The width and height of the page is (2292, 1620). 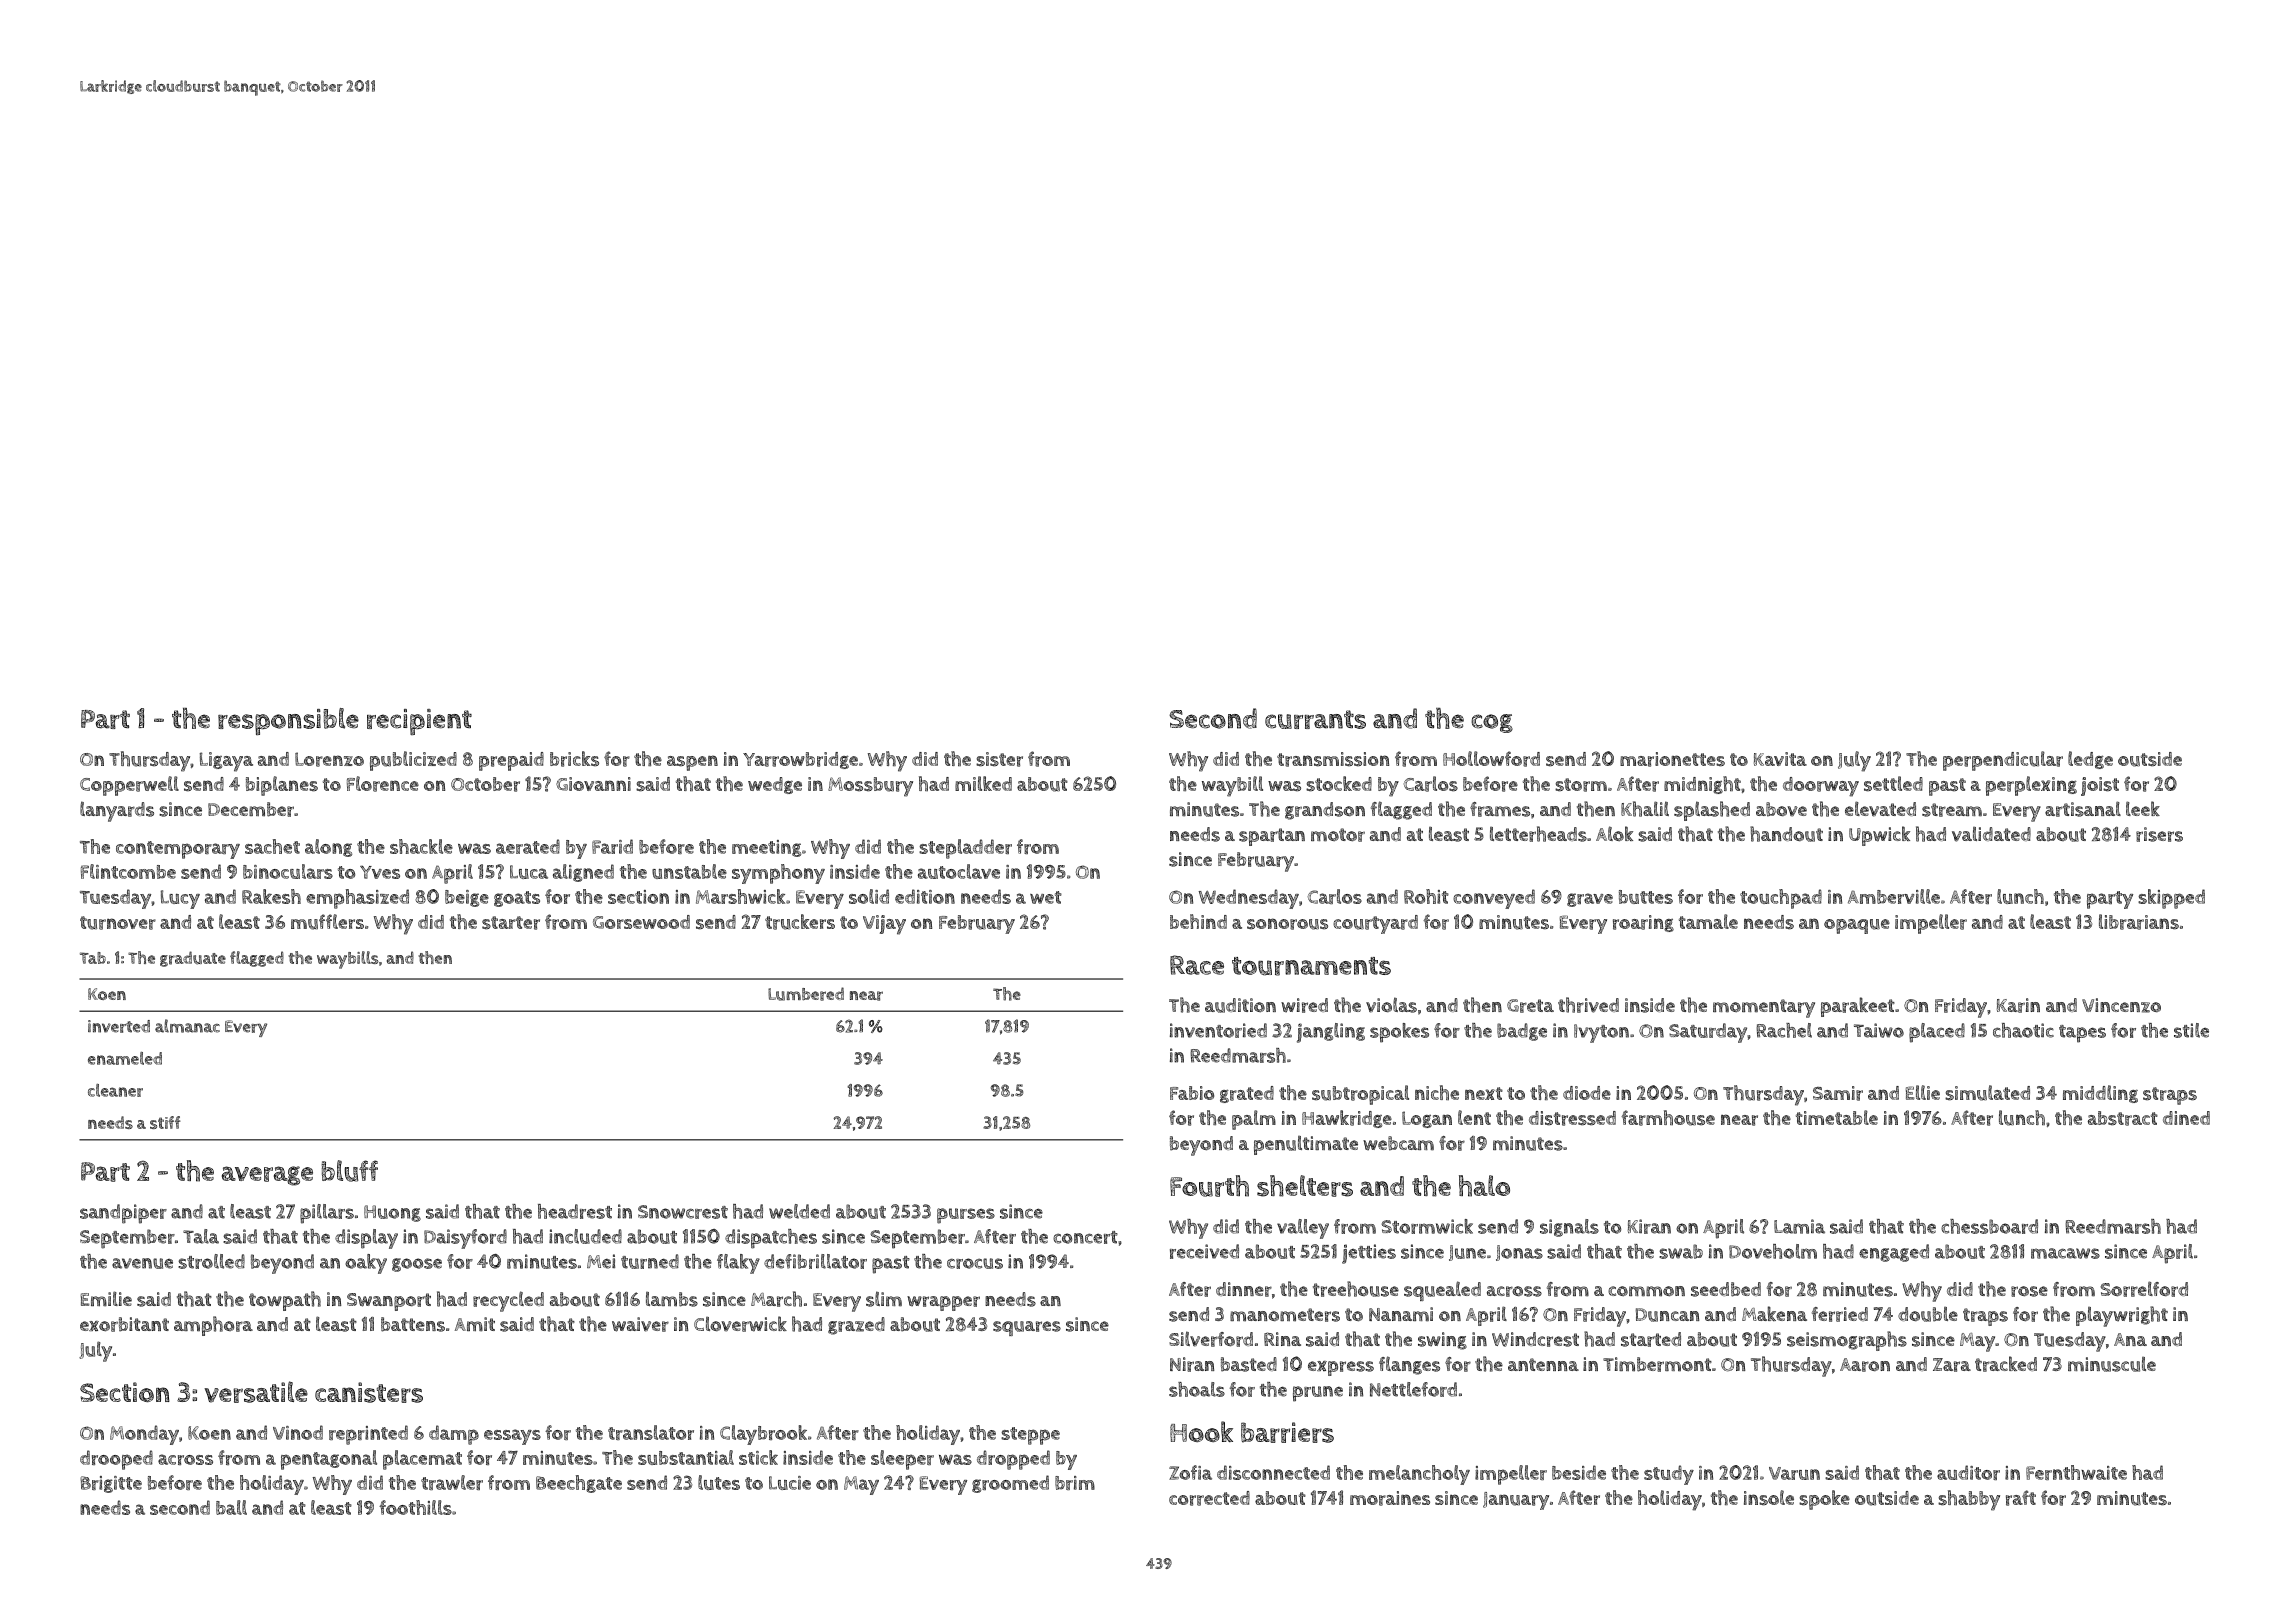 What do you see at coordinates (692, 763) in the page?
I see `aspen` at bounding box center [692, 763].
